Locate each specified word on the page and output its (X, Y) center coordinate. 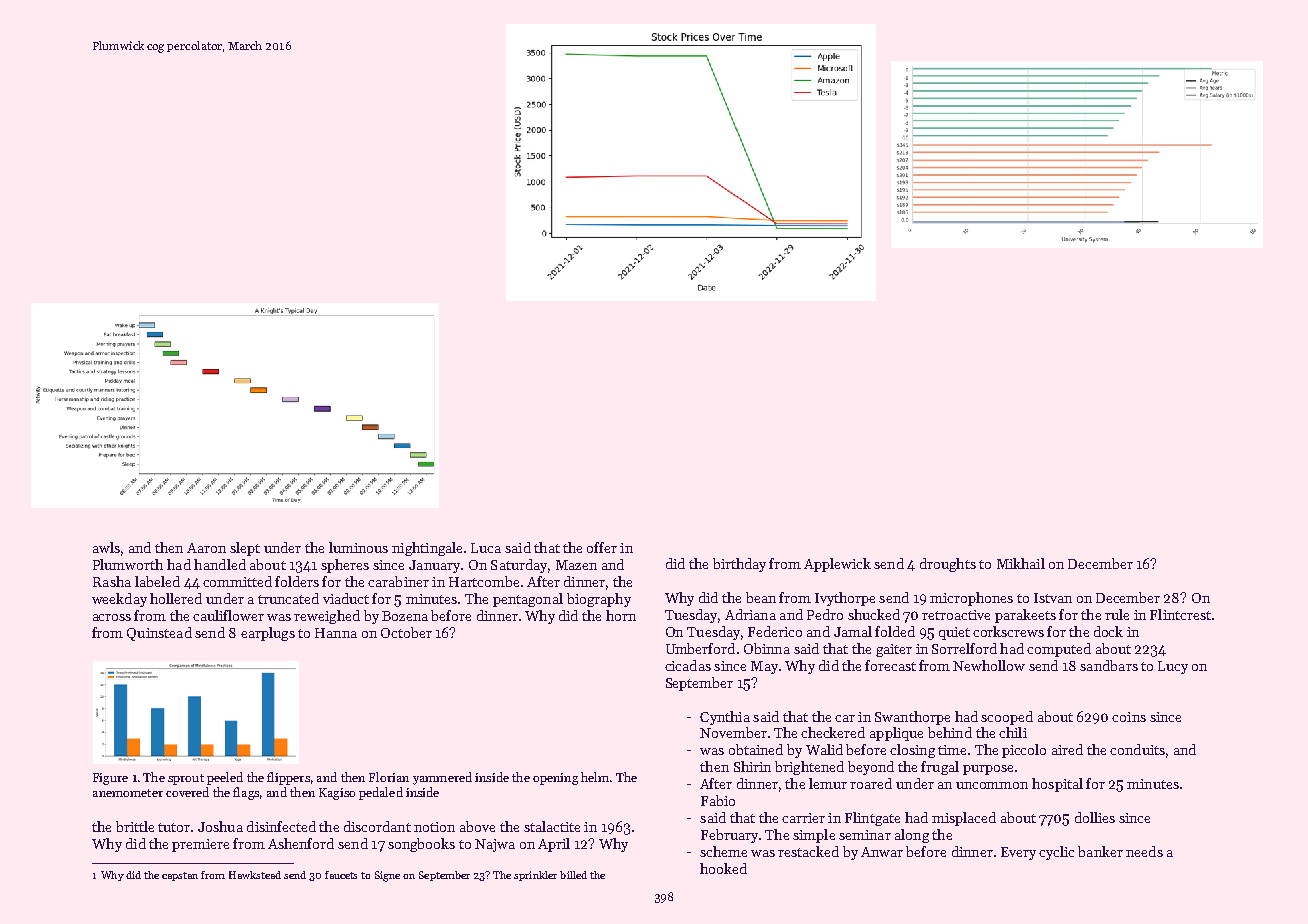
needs (1144, 851)
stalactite (552, 826)
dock (1108, 631)
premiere (200, 845)
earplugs (268, 634)
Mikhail (1021, 563)
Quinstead (159, 634)
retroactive (956, 615)
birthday (739, 565)
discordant (377, 826)
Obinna (767, 648)
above (477, 826)
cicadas (688, 665)
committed (237, 581)
